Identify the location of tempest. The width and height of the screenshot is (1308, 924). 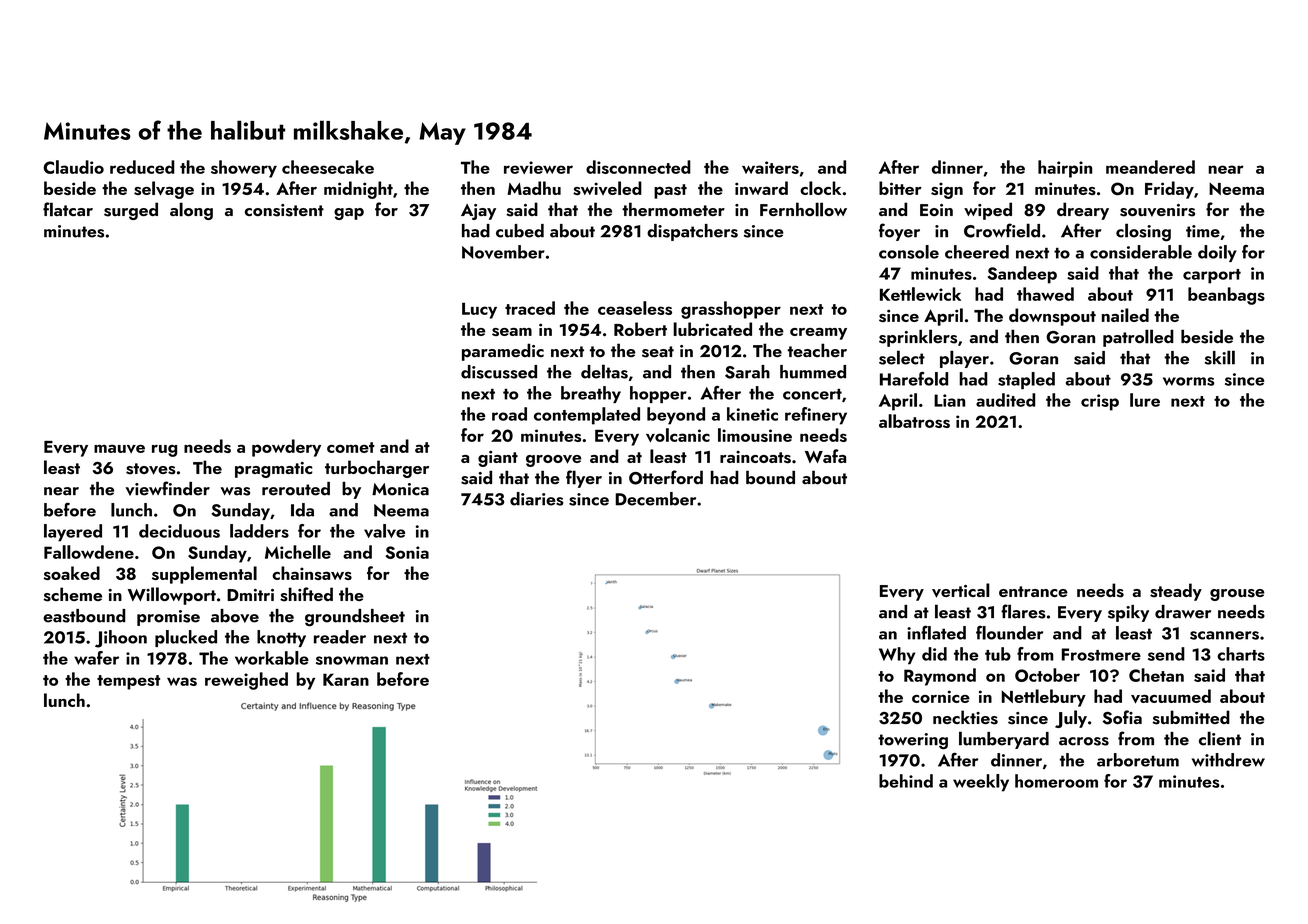
(128, 682).
